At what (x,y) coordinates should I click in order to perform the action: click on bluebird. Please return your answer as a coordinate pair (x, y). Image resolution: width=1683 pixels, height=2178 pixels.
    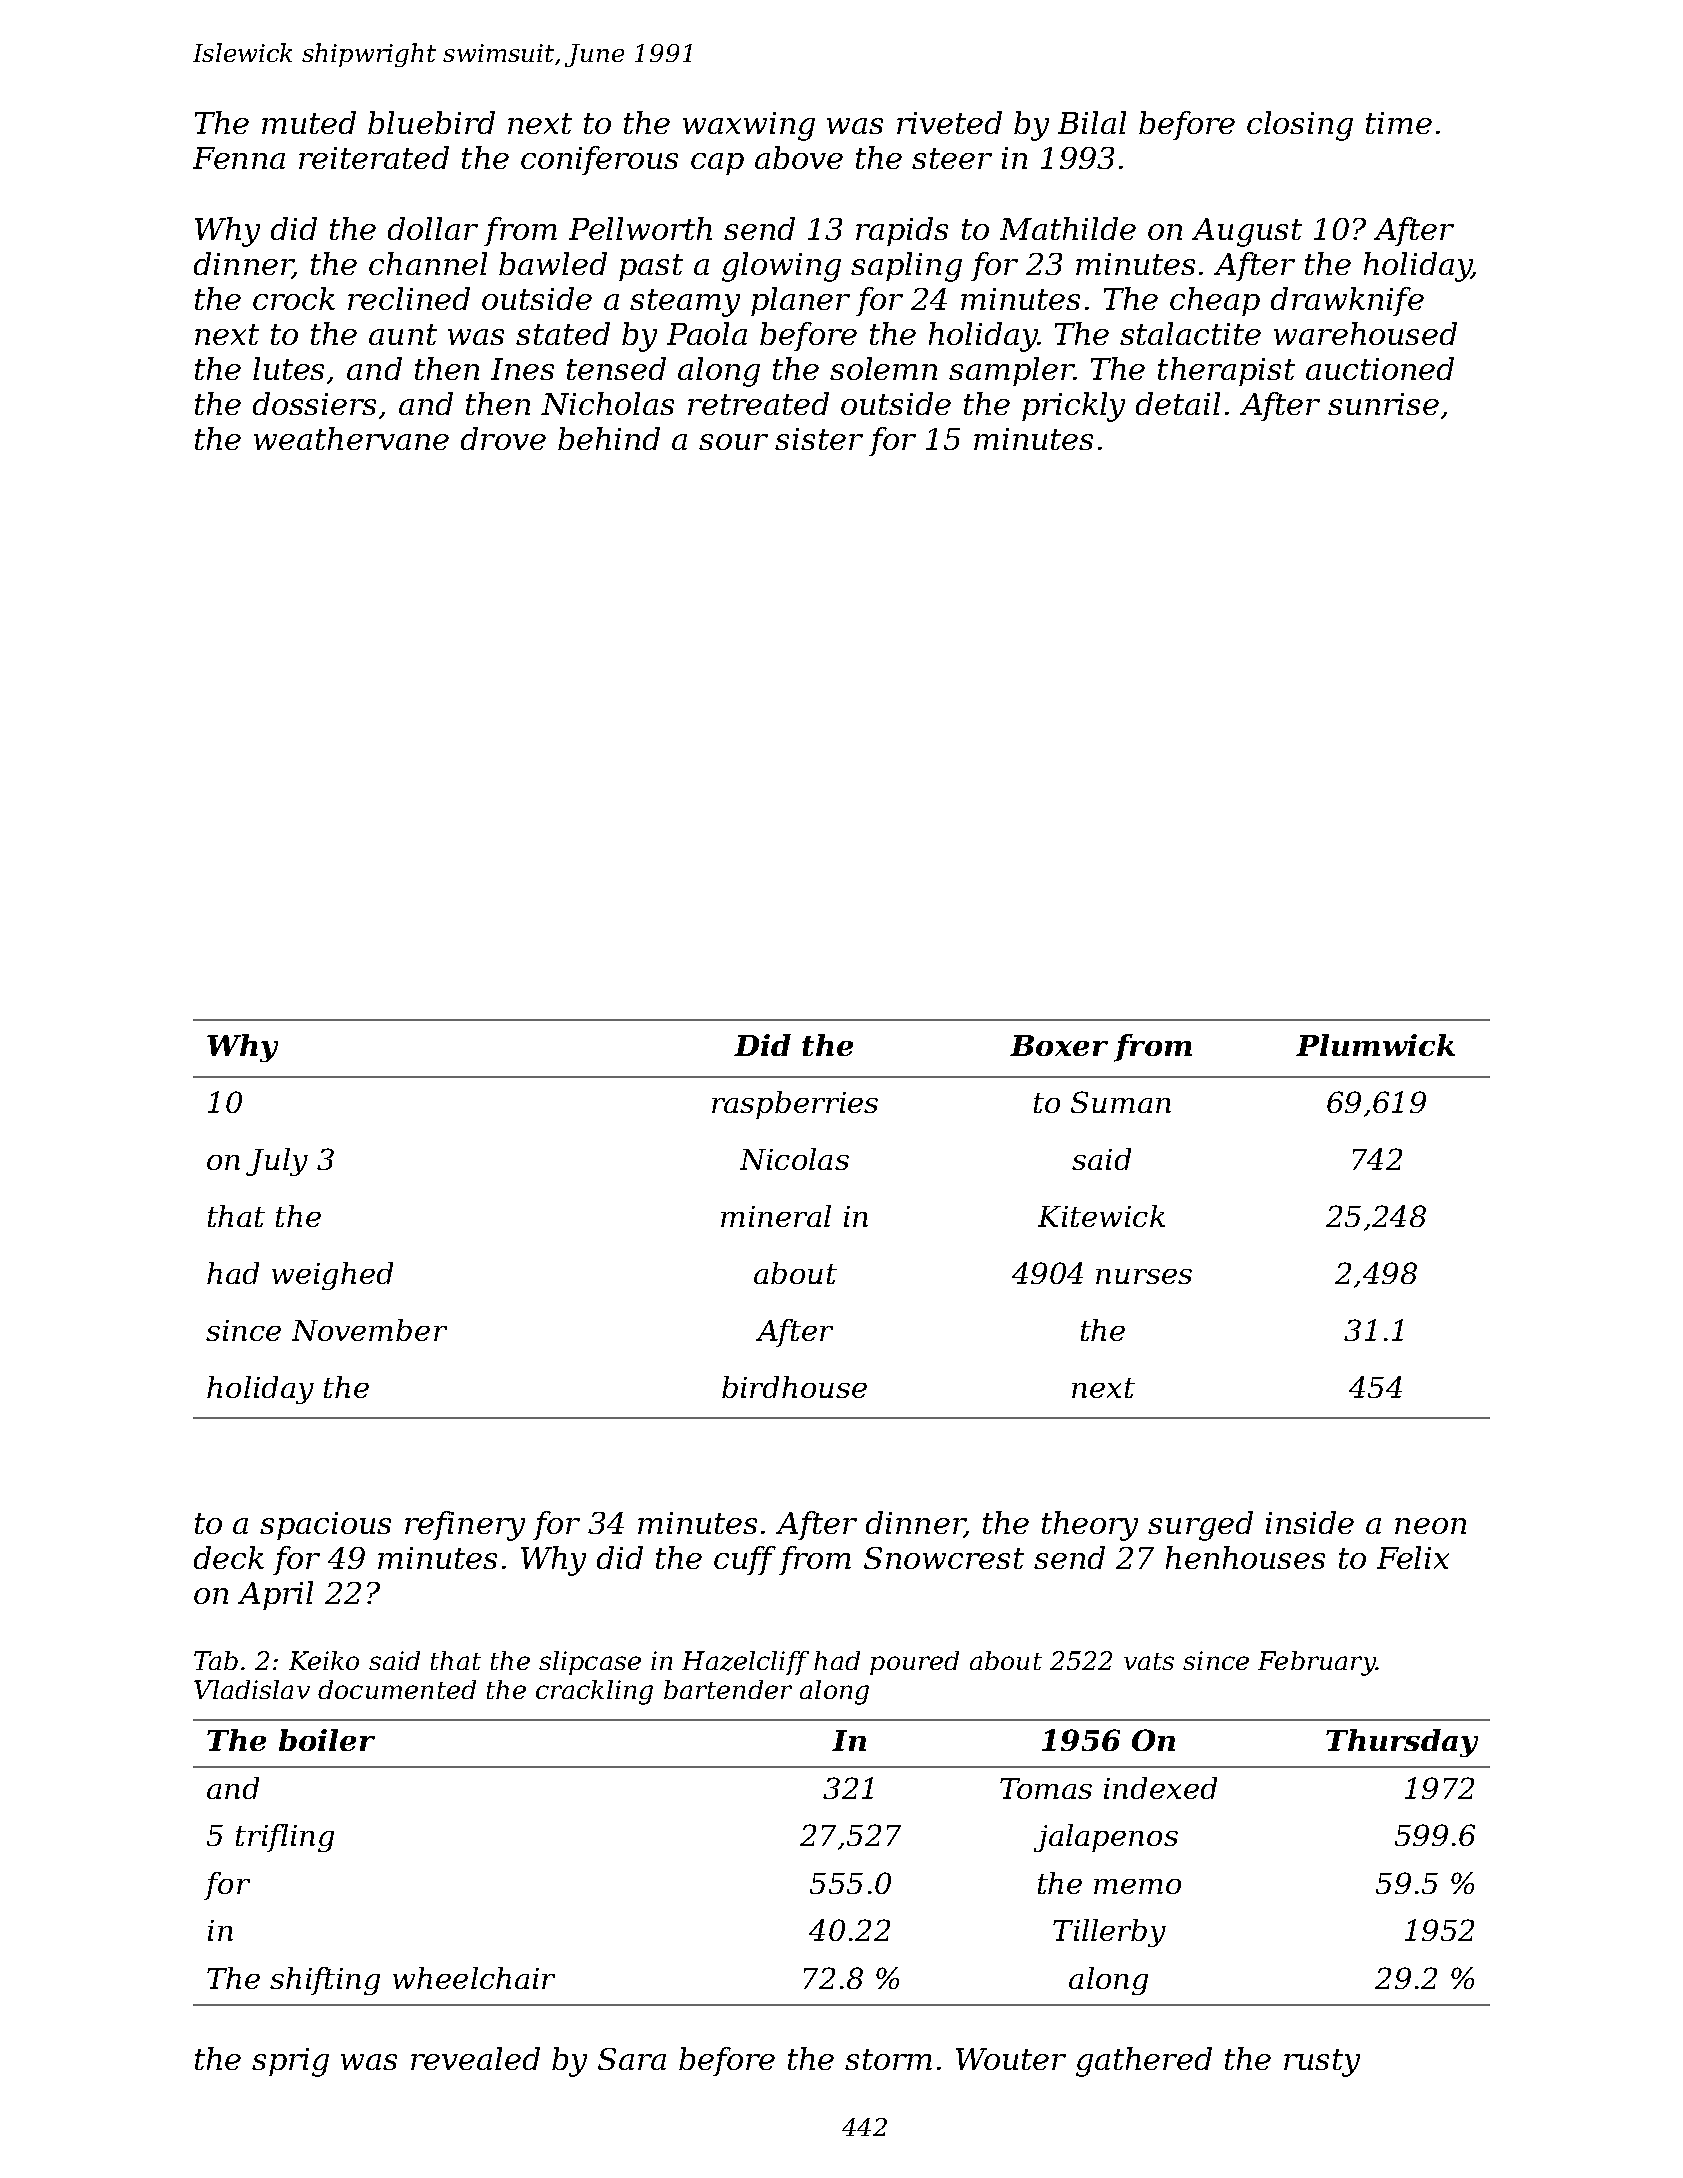
    Looking at the image, I should click on (431, 122).
